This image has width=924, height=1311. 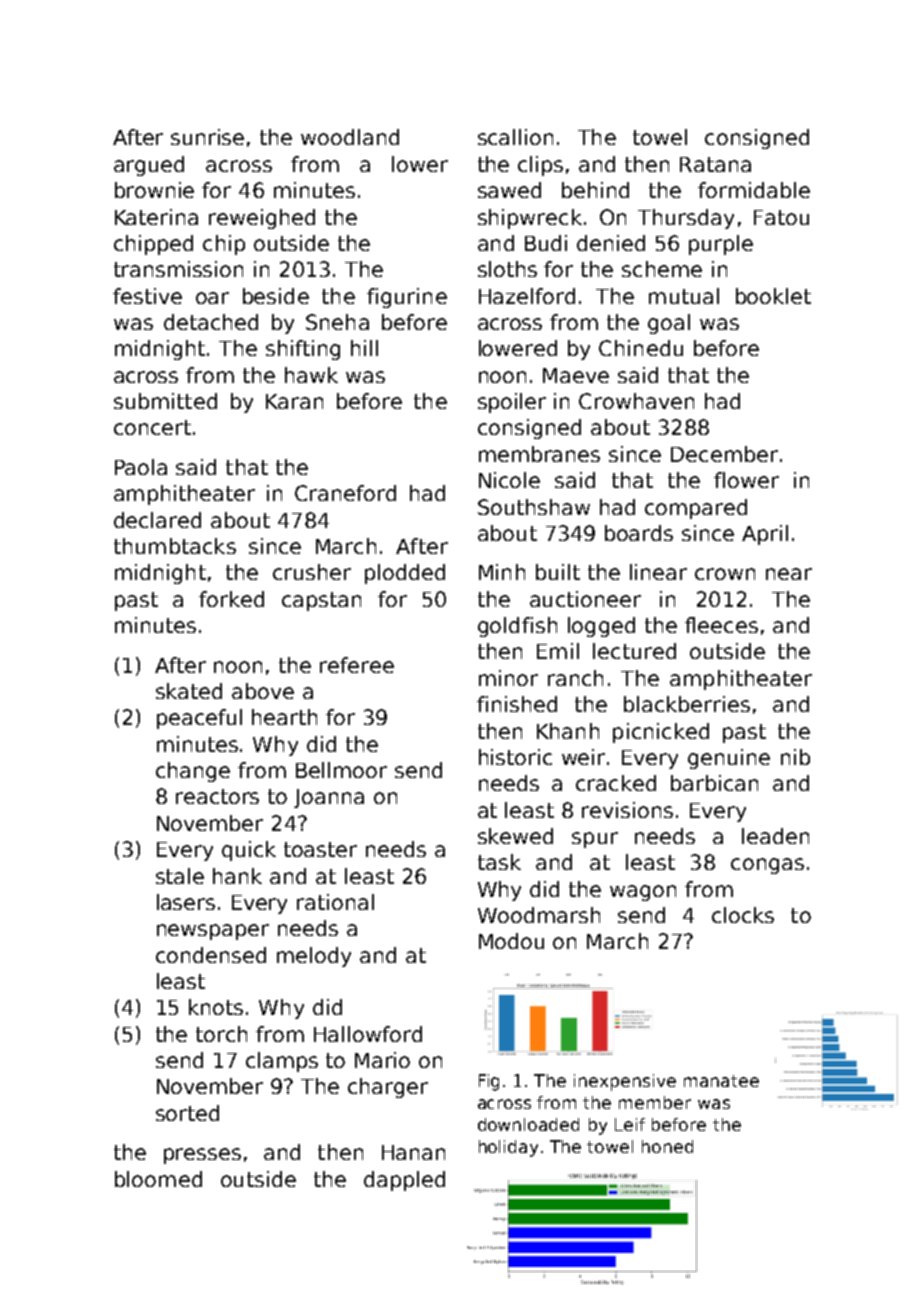 I want to click on member, so click(x=655, y=1102).
